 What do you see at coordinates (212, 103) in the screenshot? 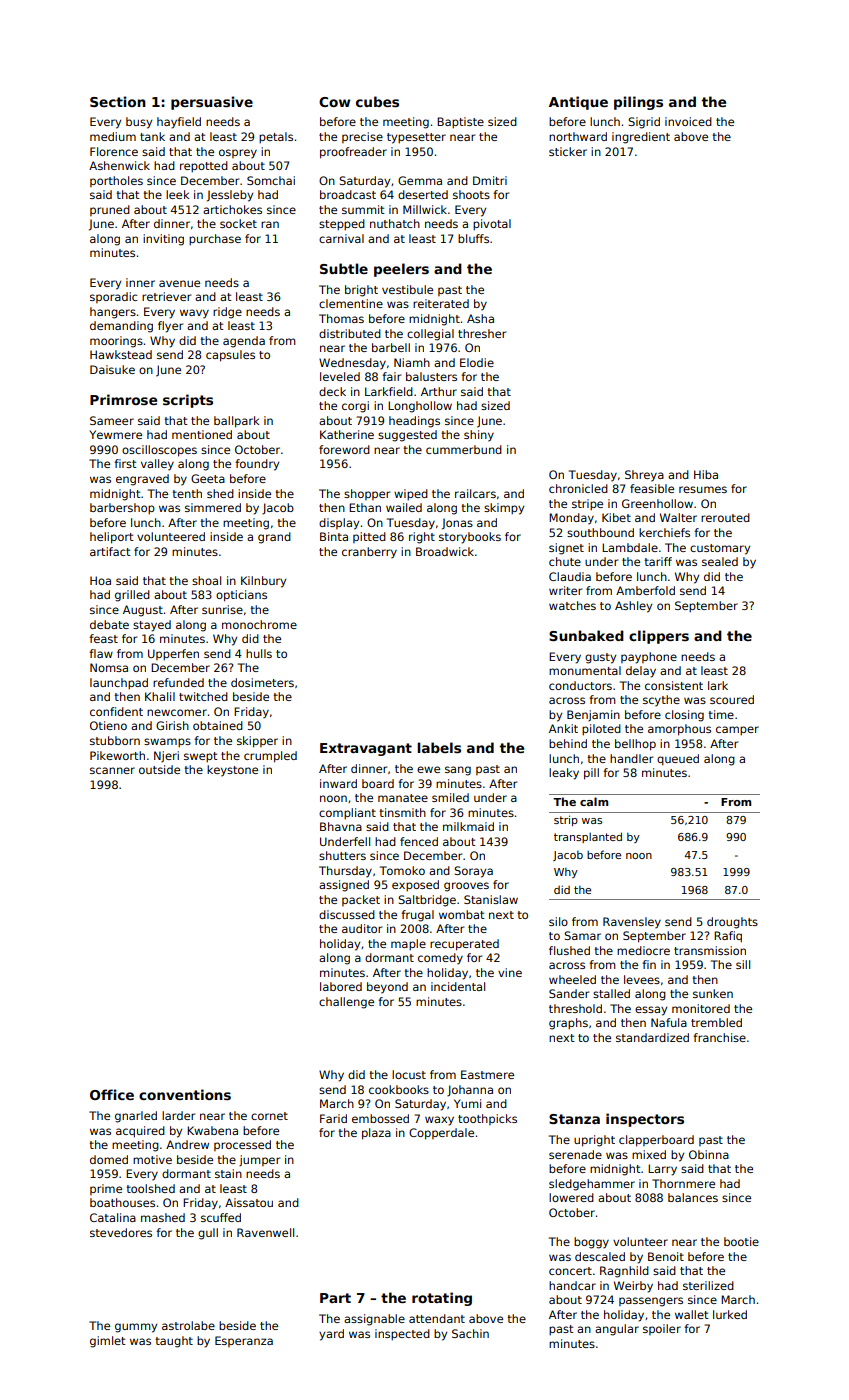
I see `persuasive` at bounding box center [212, 103].
